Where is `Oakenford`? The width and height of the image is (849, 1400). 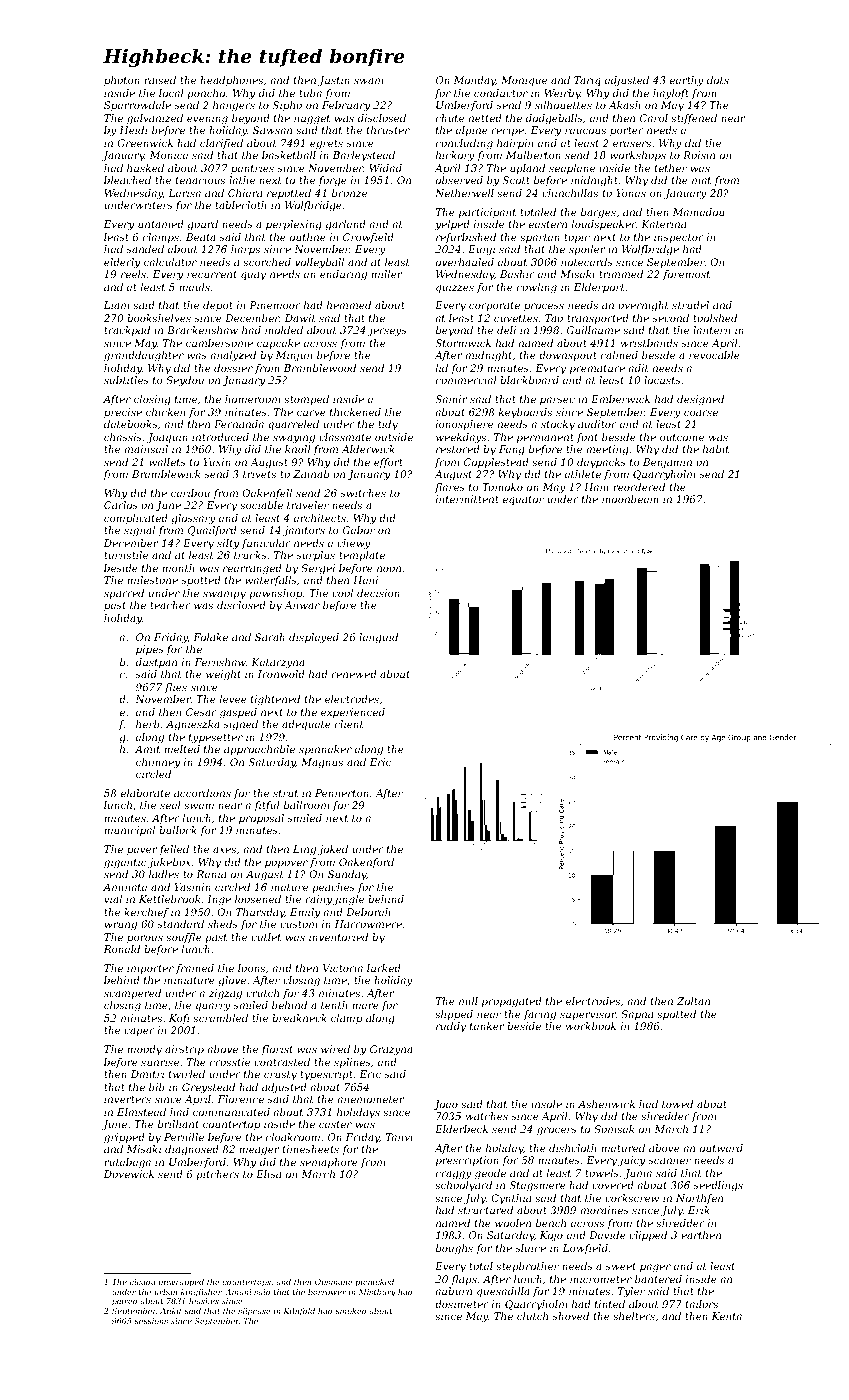 Oakenford is located at coordinates (366, 863).
